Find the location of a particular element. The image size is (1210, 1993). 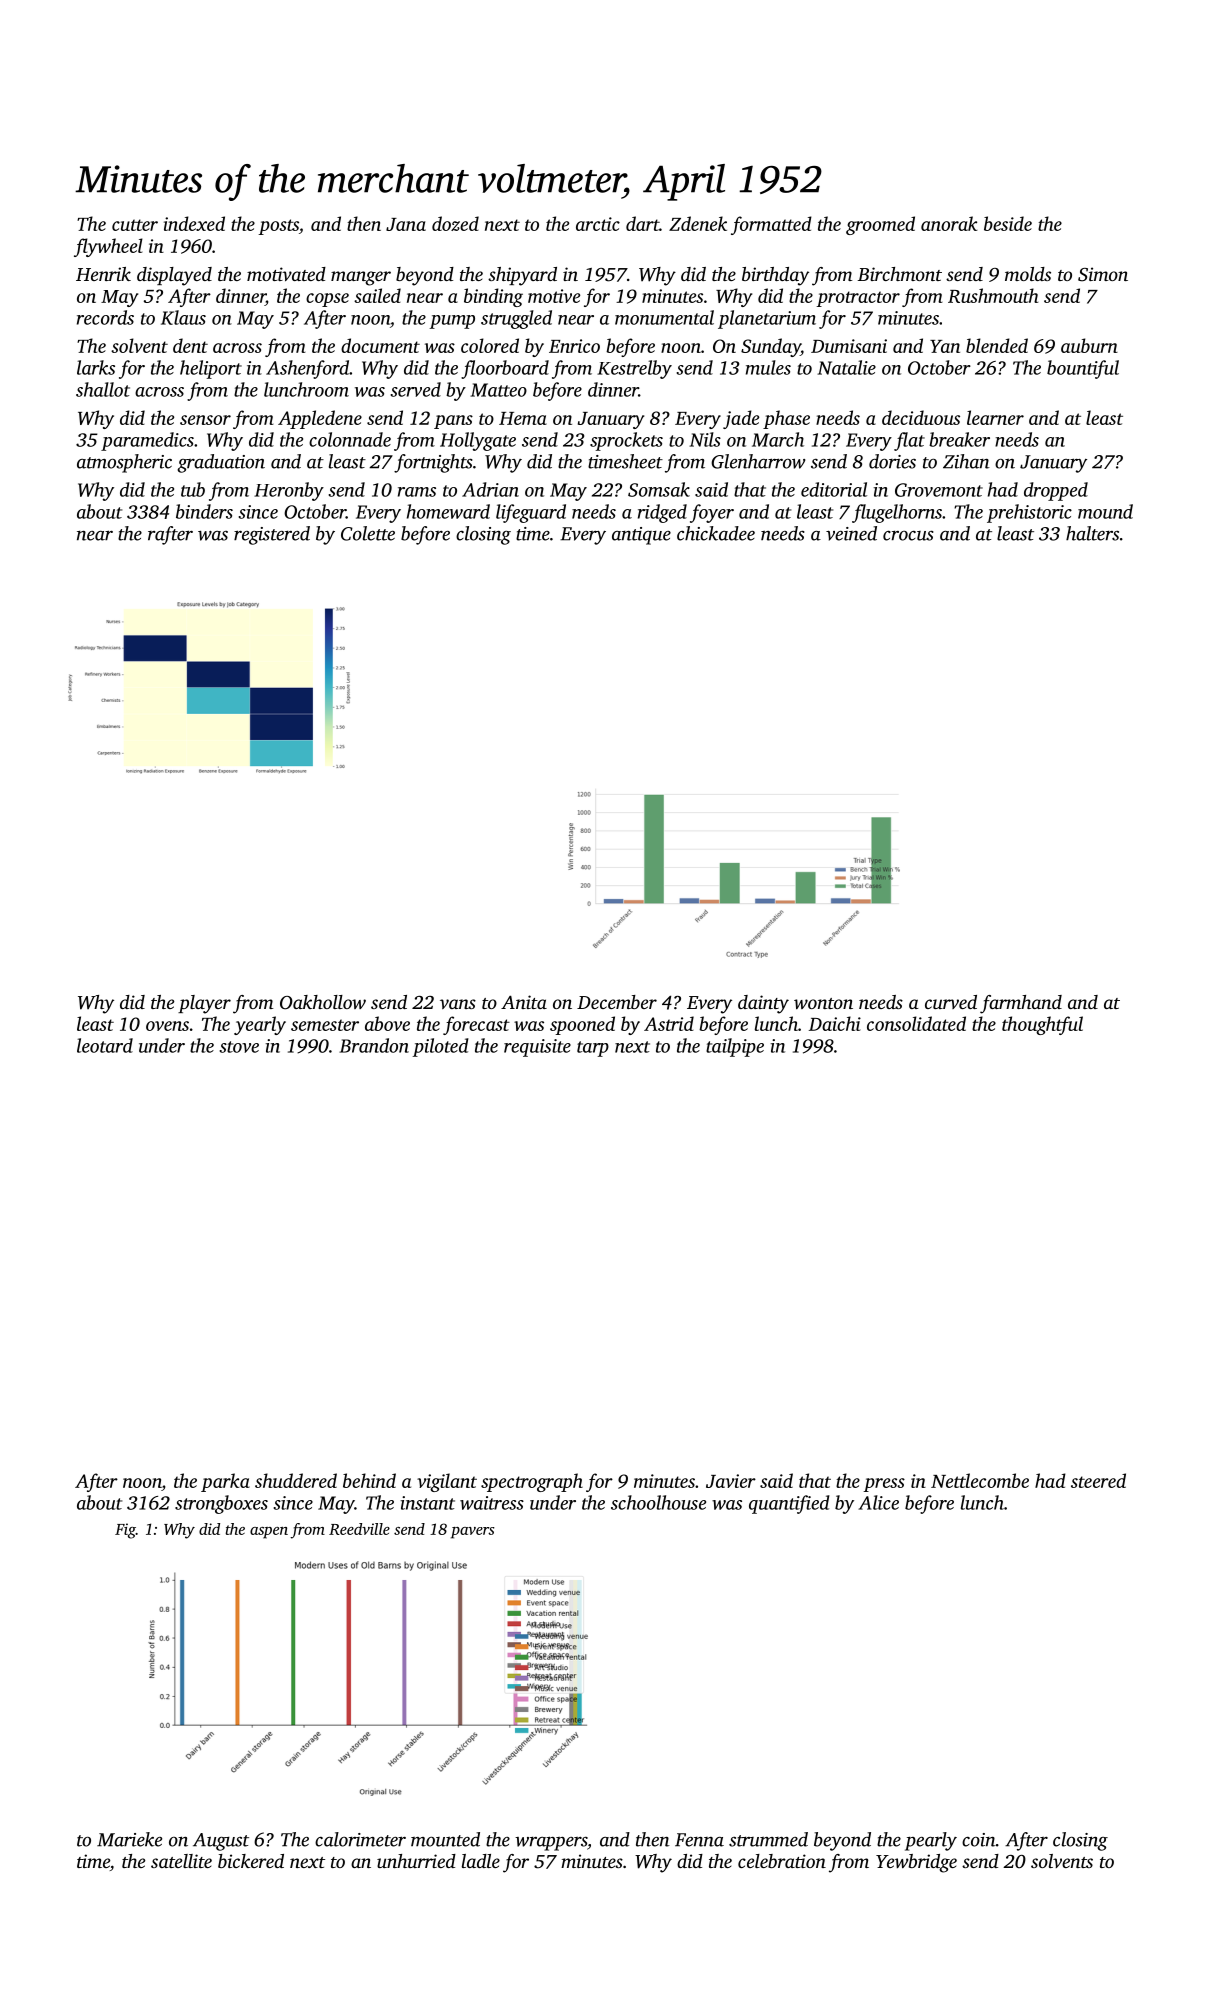

jade is located at coordinates (741, 419).
